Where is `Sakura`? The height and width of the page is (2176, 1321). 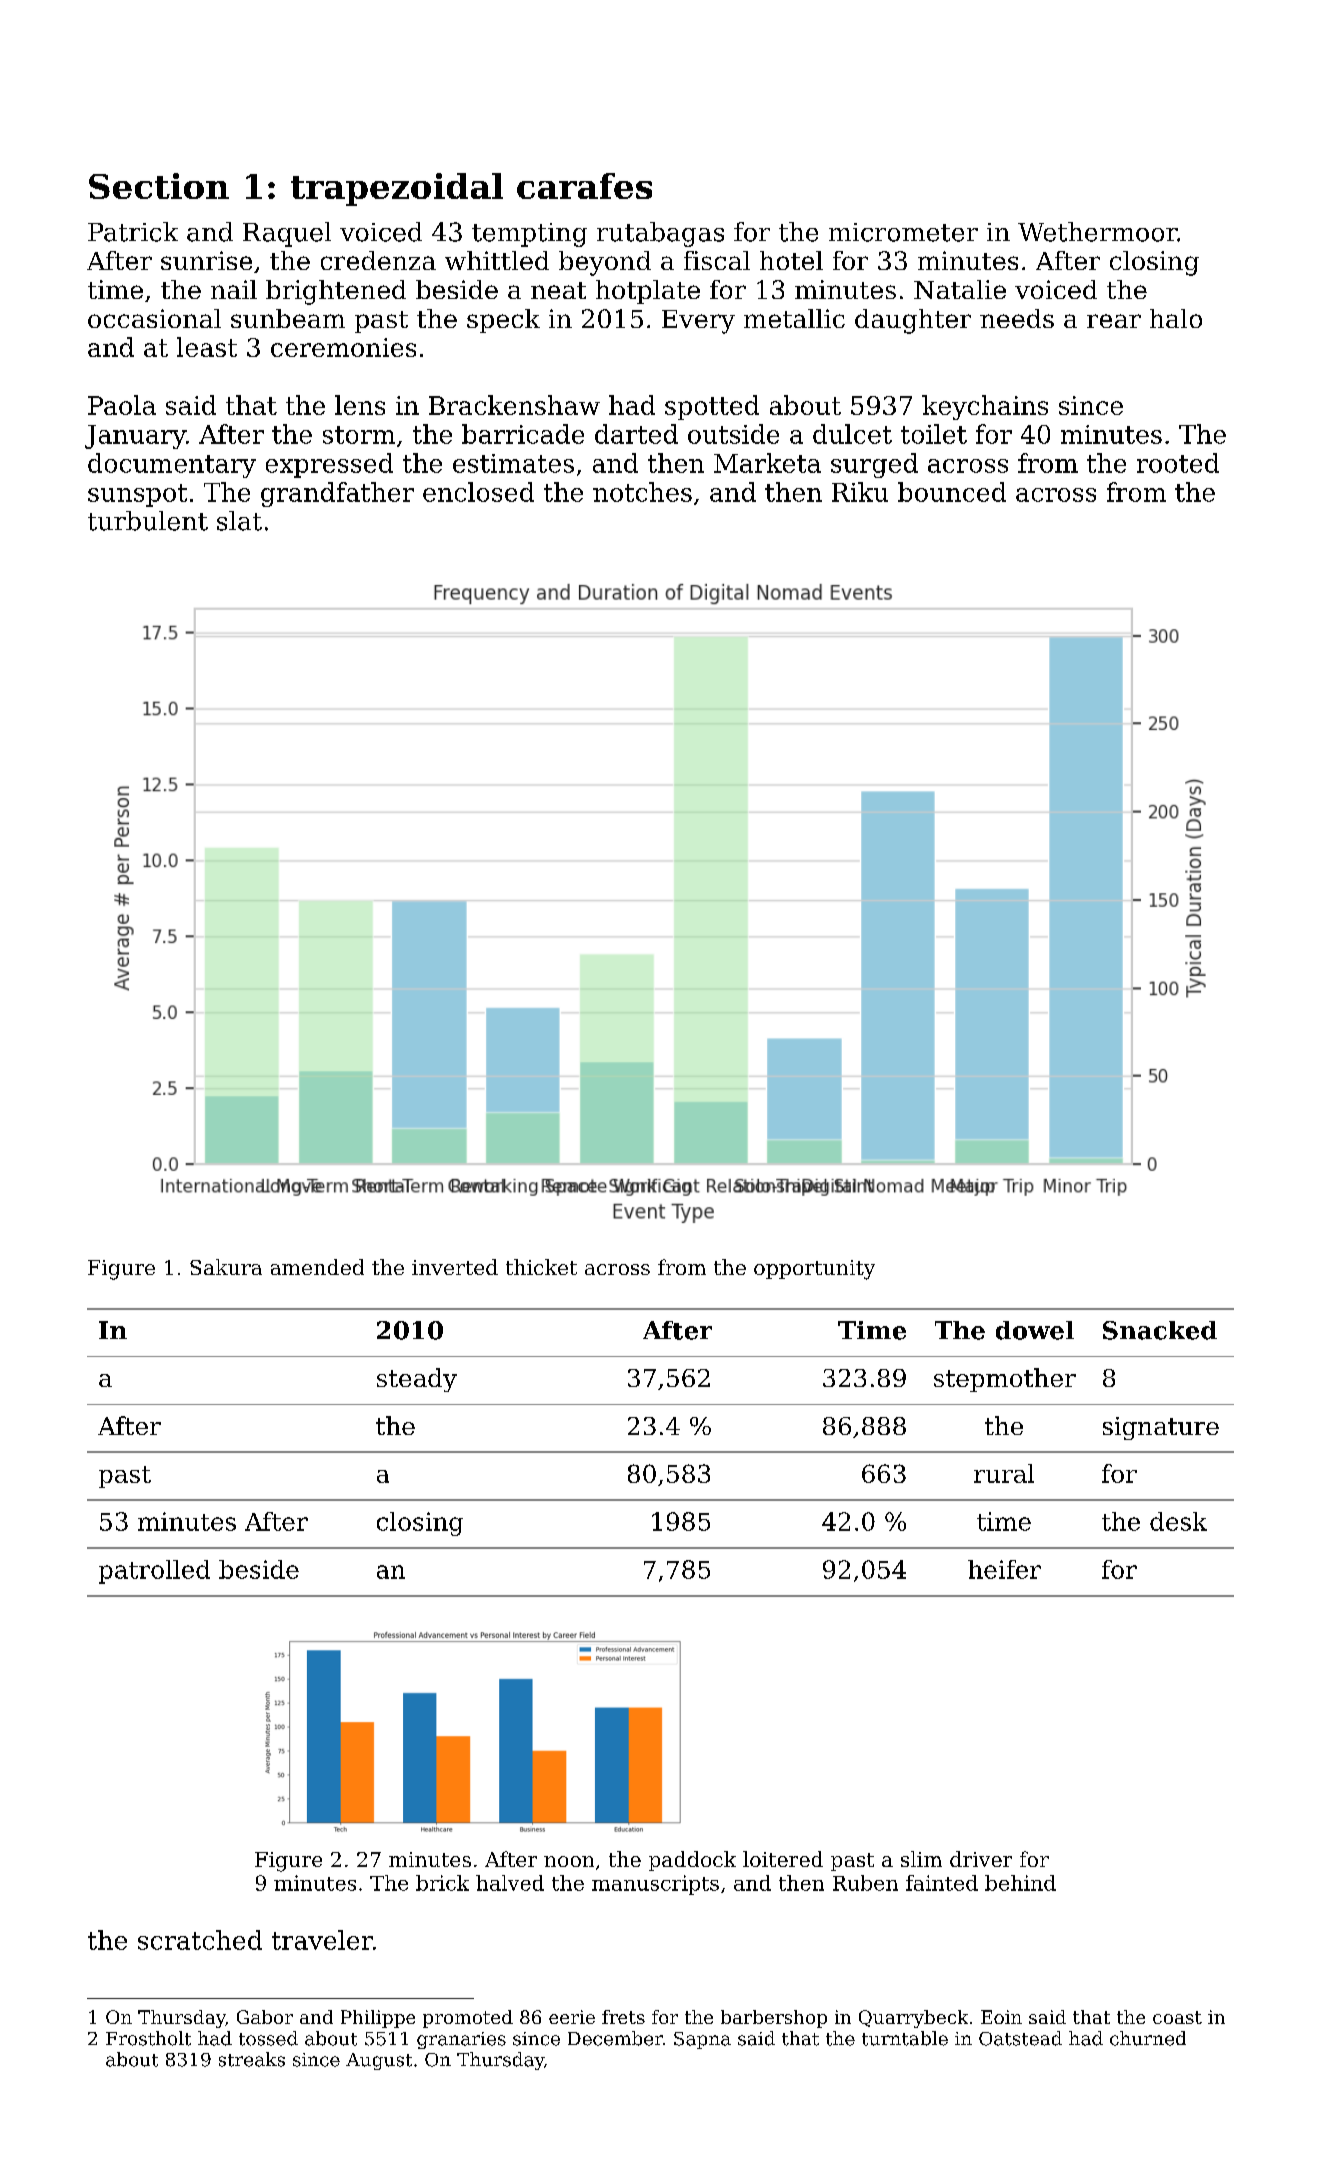 Sakura is located at coordinates (226, 1267).
